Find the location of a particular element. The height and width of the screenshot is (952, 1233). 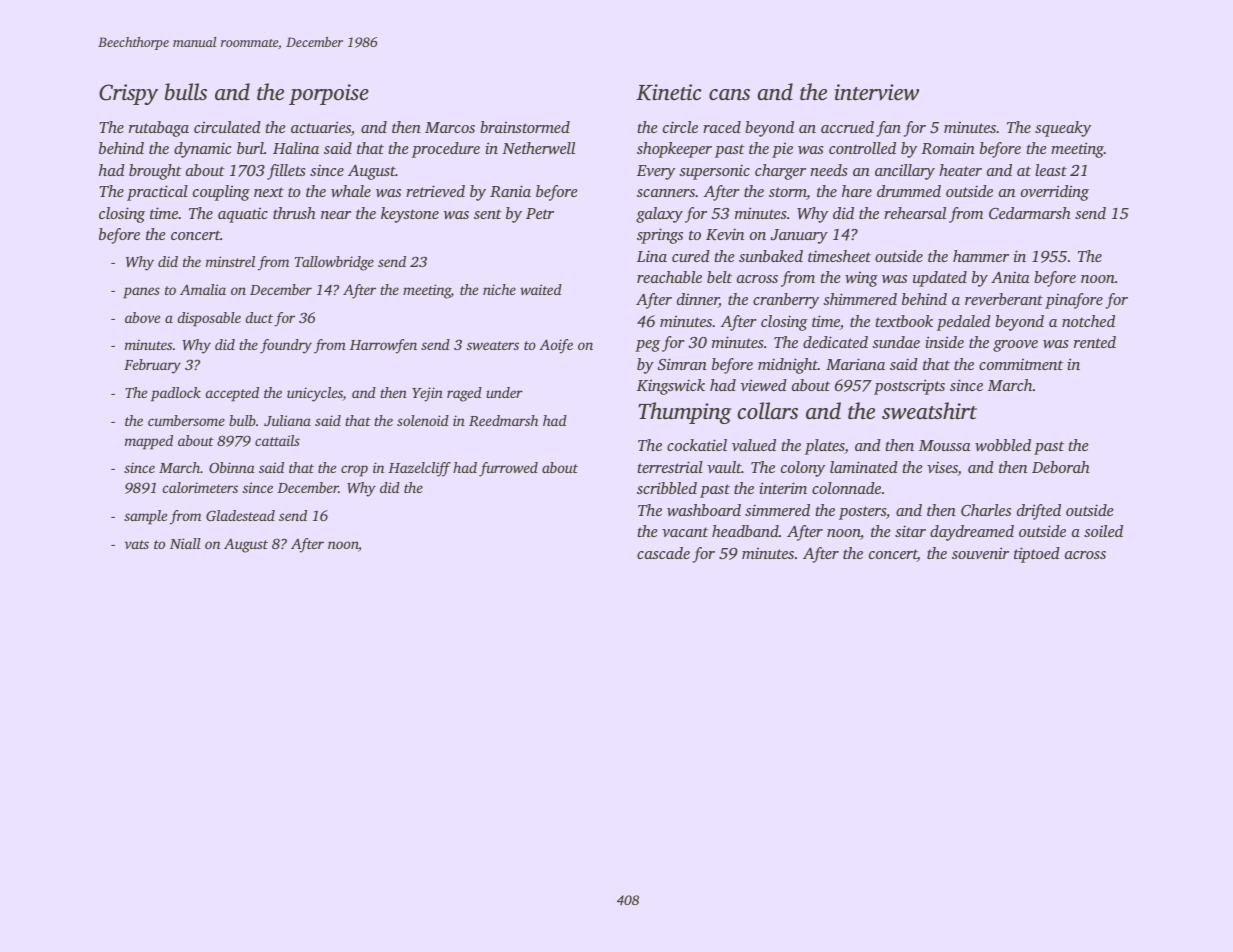

bulls is located at coordinates (186, 92).
